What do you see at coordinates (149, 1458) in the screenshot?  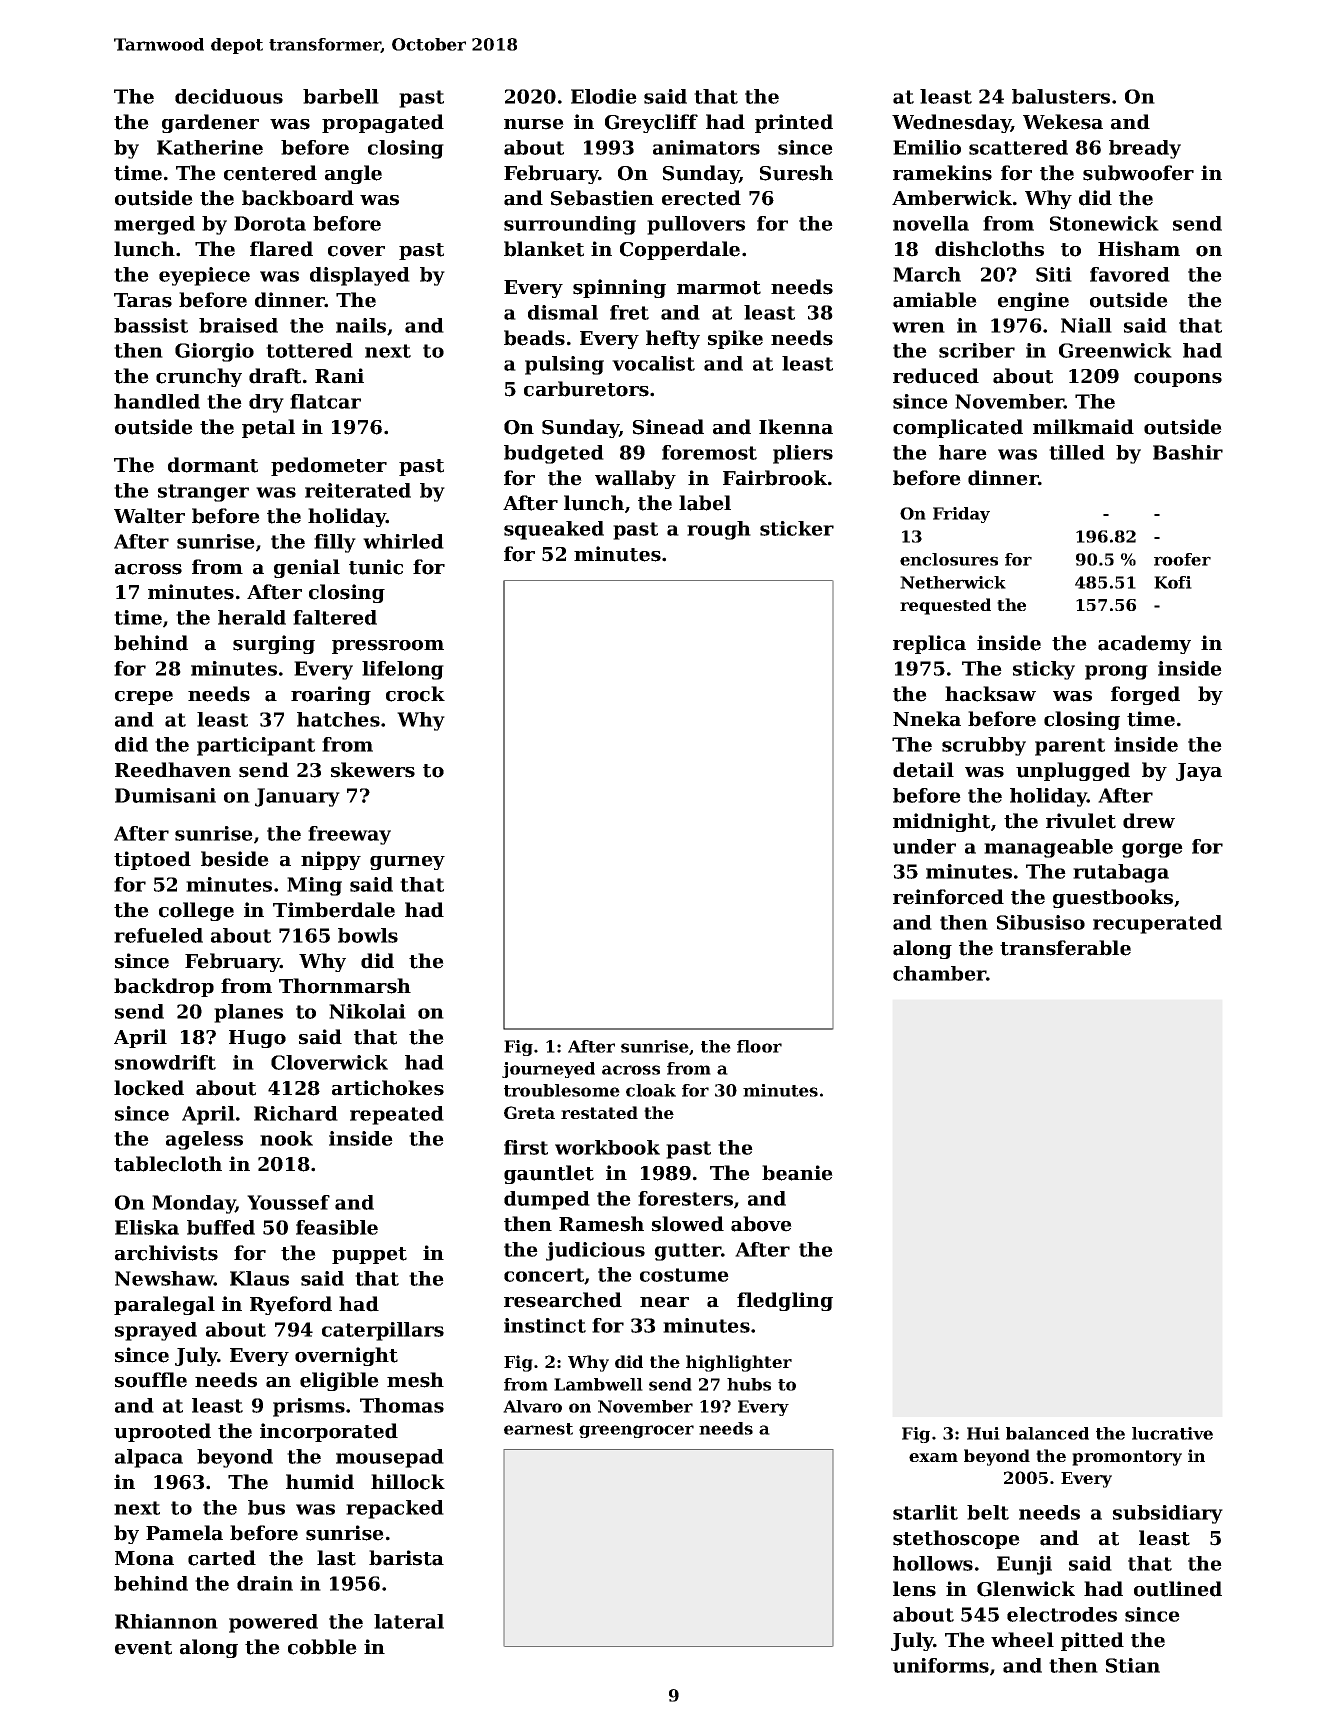 I see `alpaca` at bounding box center [149, 1458].
